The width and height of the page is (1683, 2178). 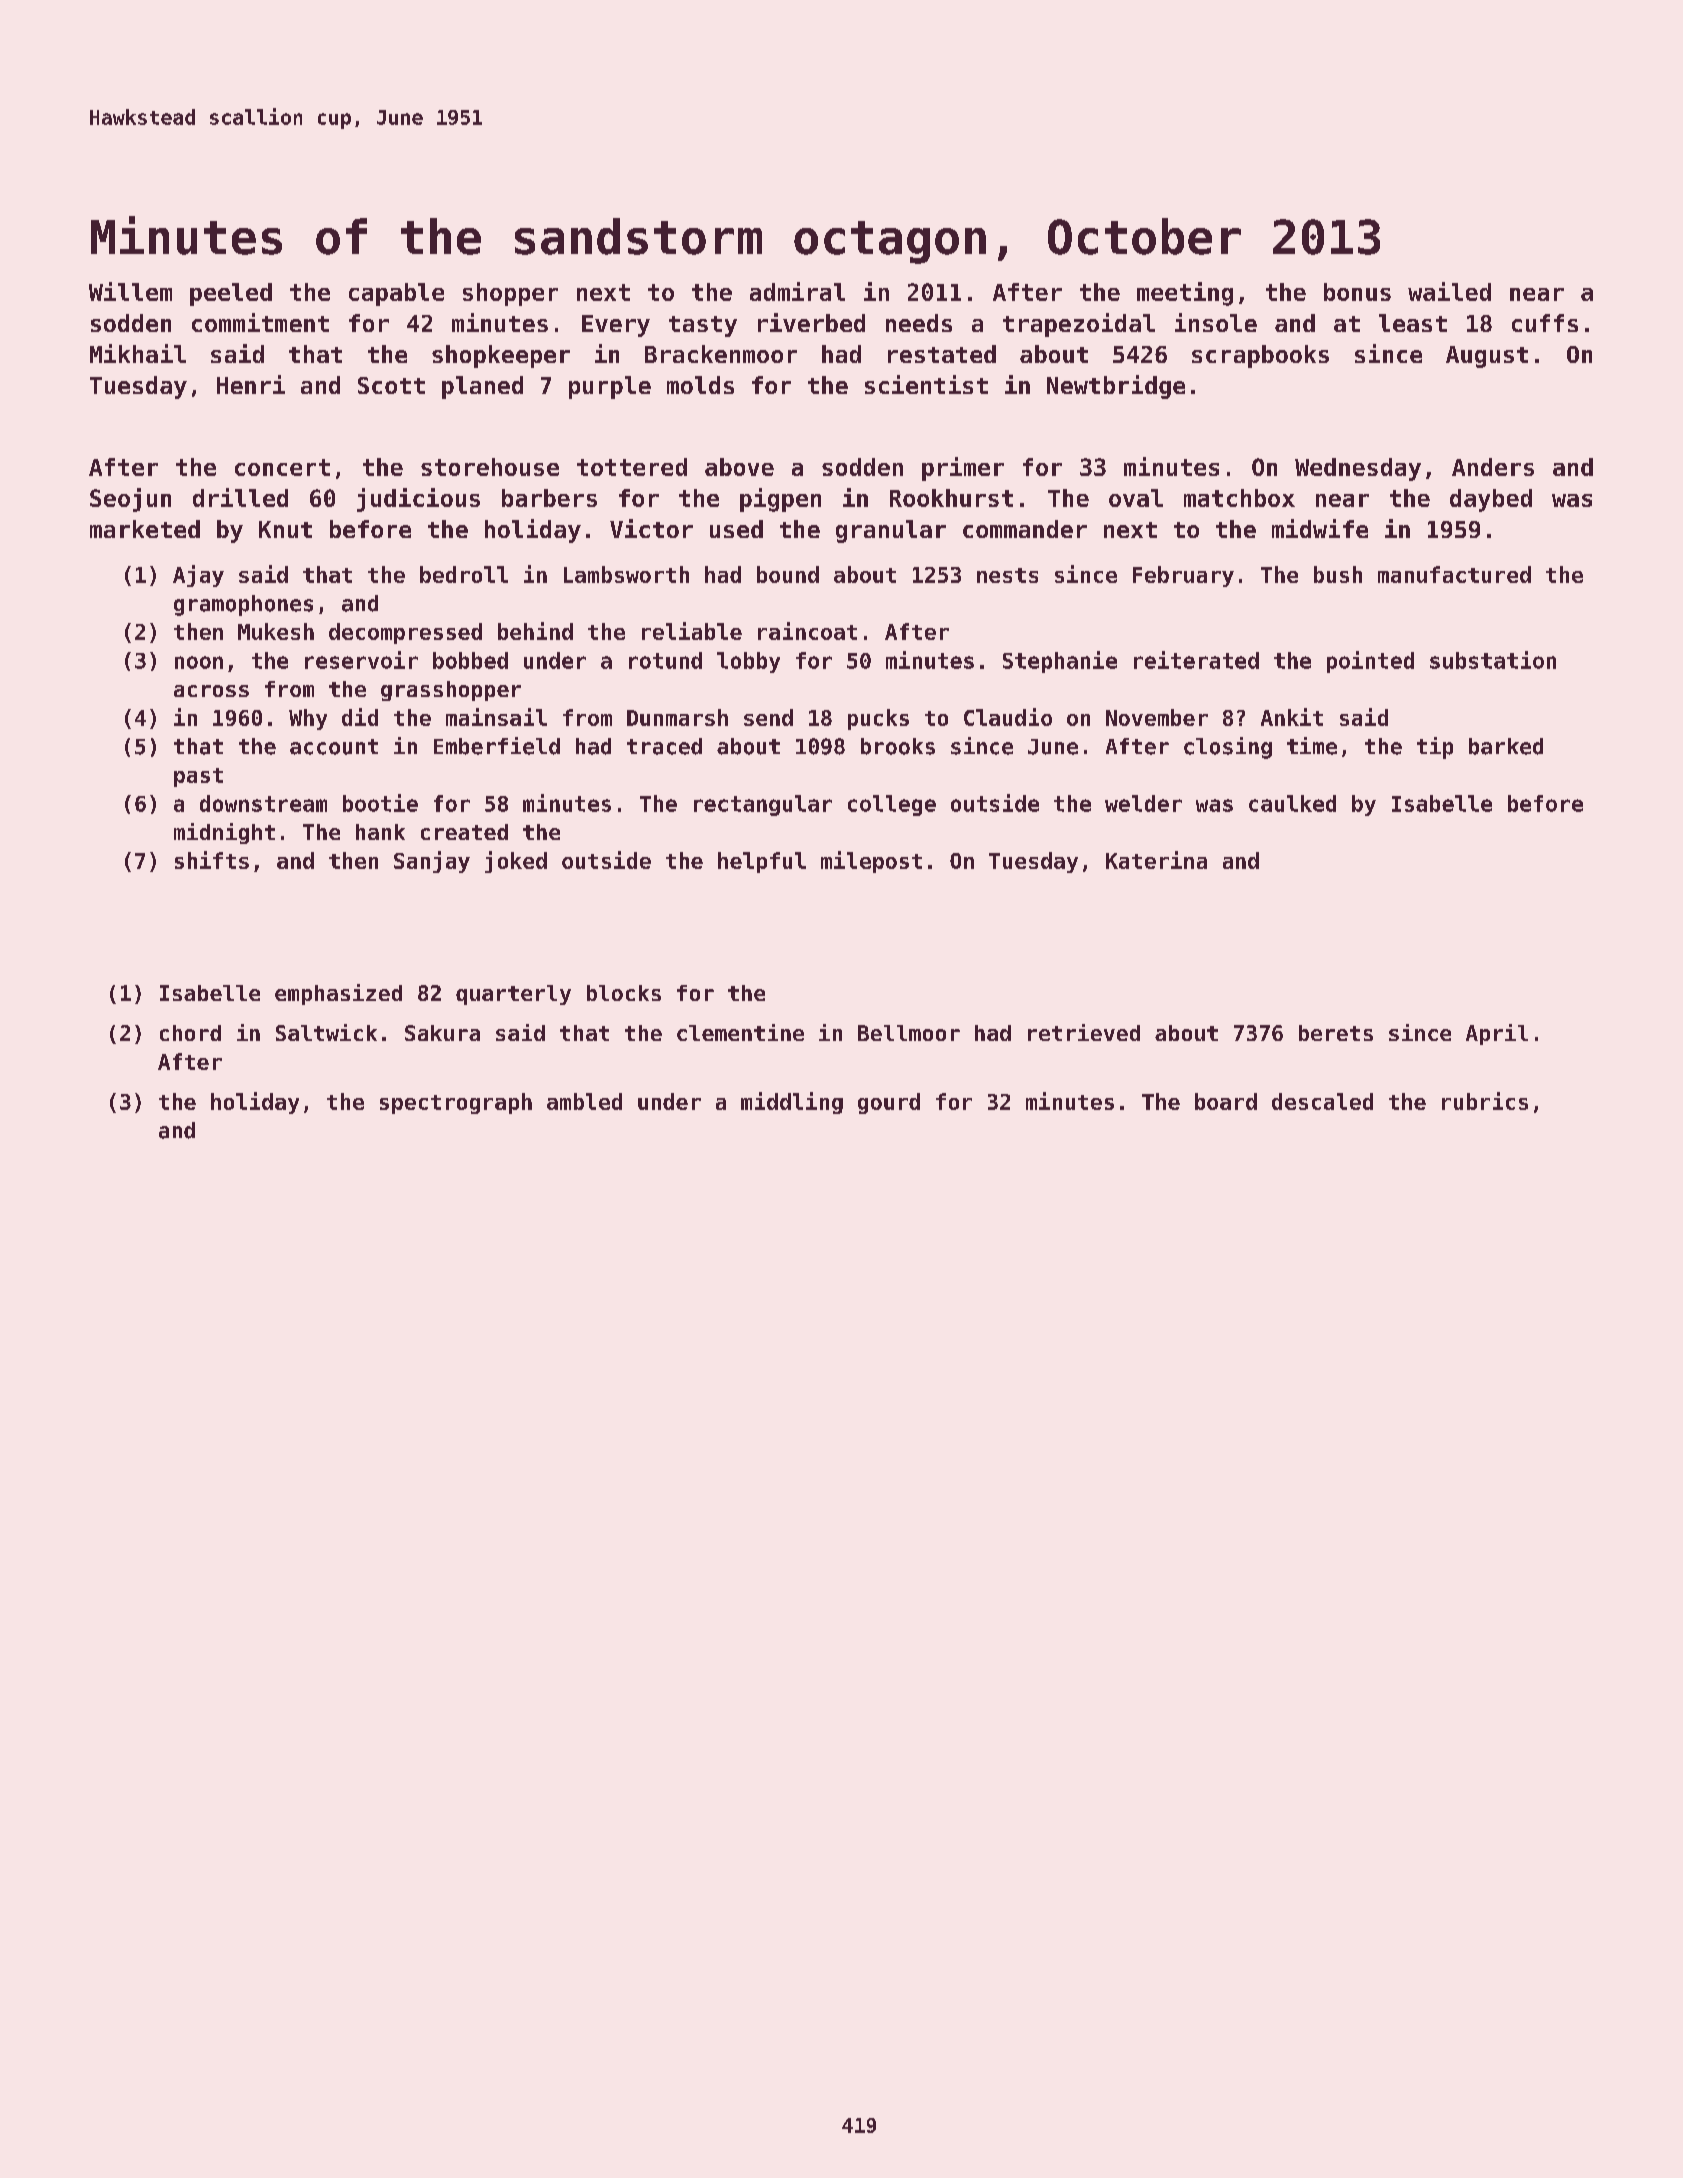 What do you see at coordinates (1358, 469) in the page?
I see `Wednesday` at bounding box center [1358, 469].
